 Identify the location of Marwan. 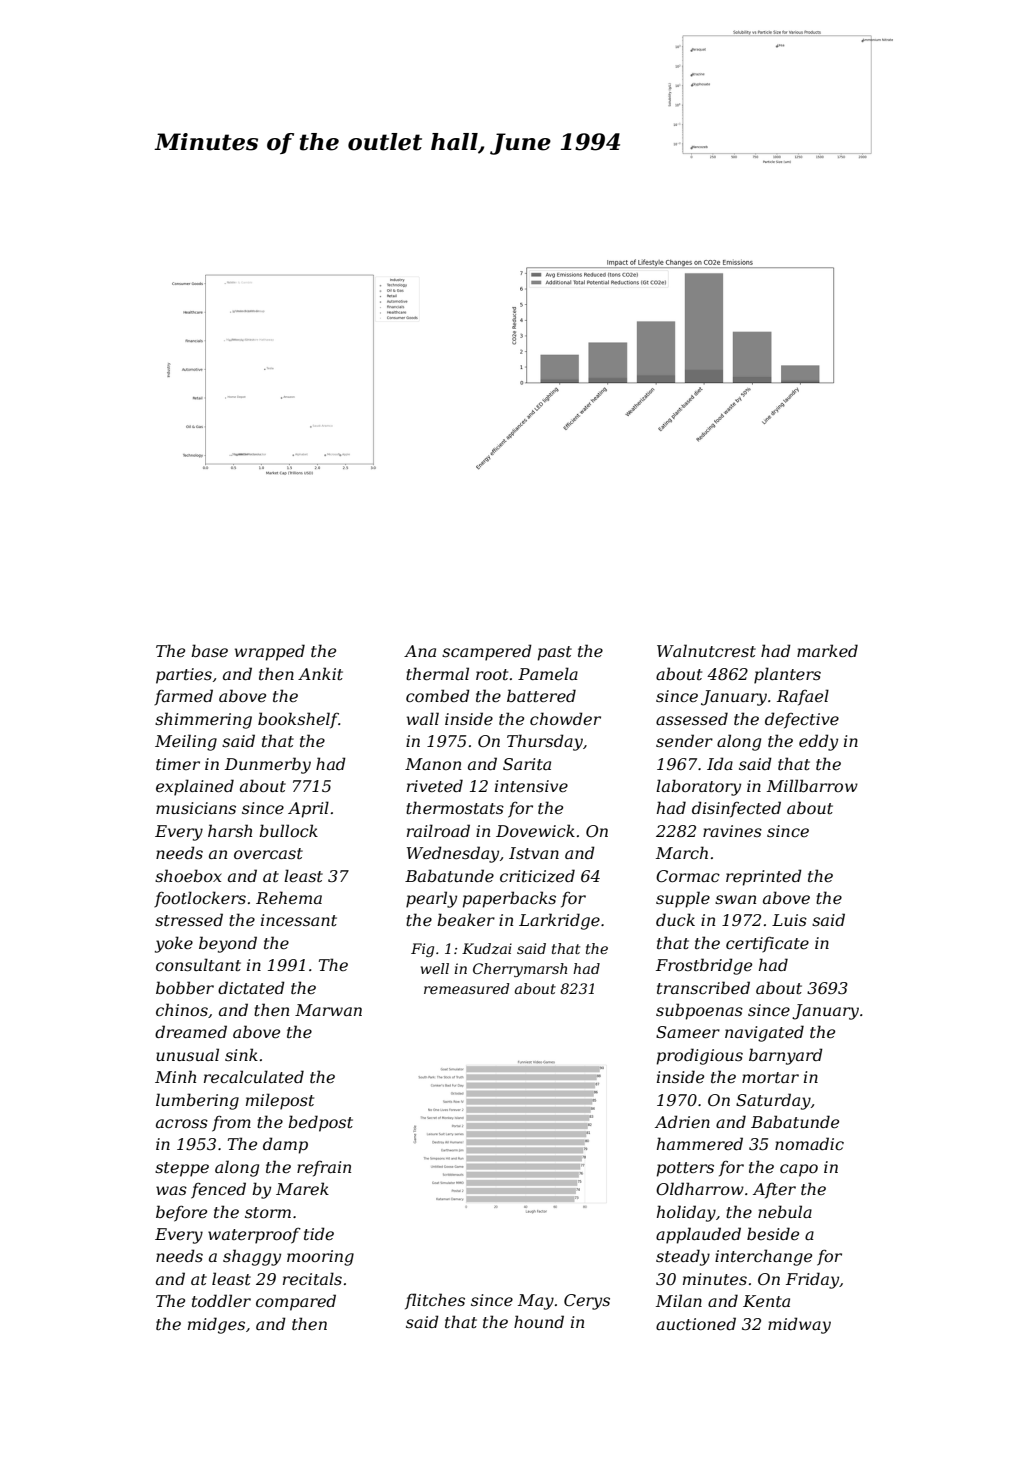
(328, 1010).
